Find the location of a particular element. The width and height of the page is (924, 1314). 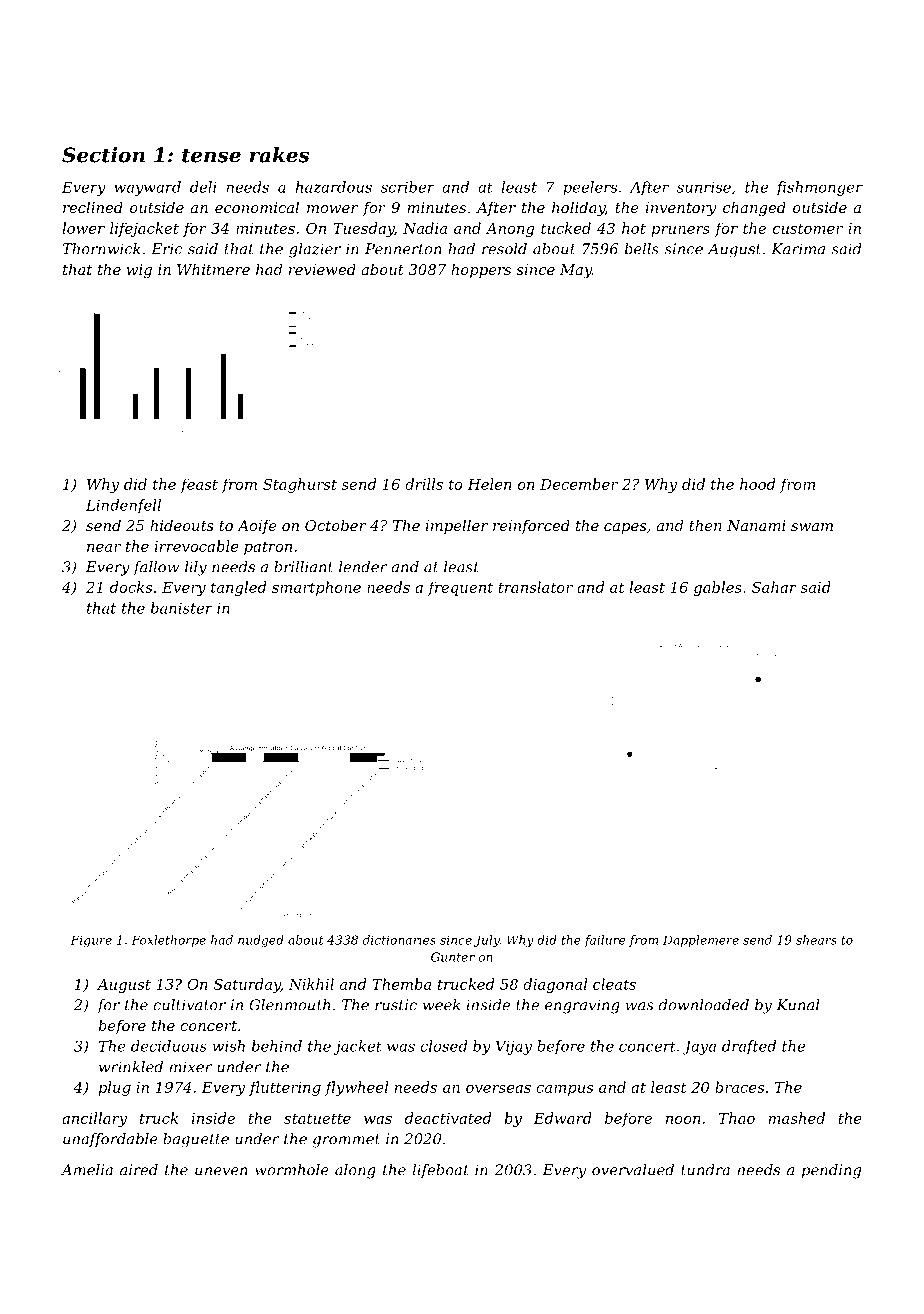

tundra is located at coordinates (705, 1170).
